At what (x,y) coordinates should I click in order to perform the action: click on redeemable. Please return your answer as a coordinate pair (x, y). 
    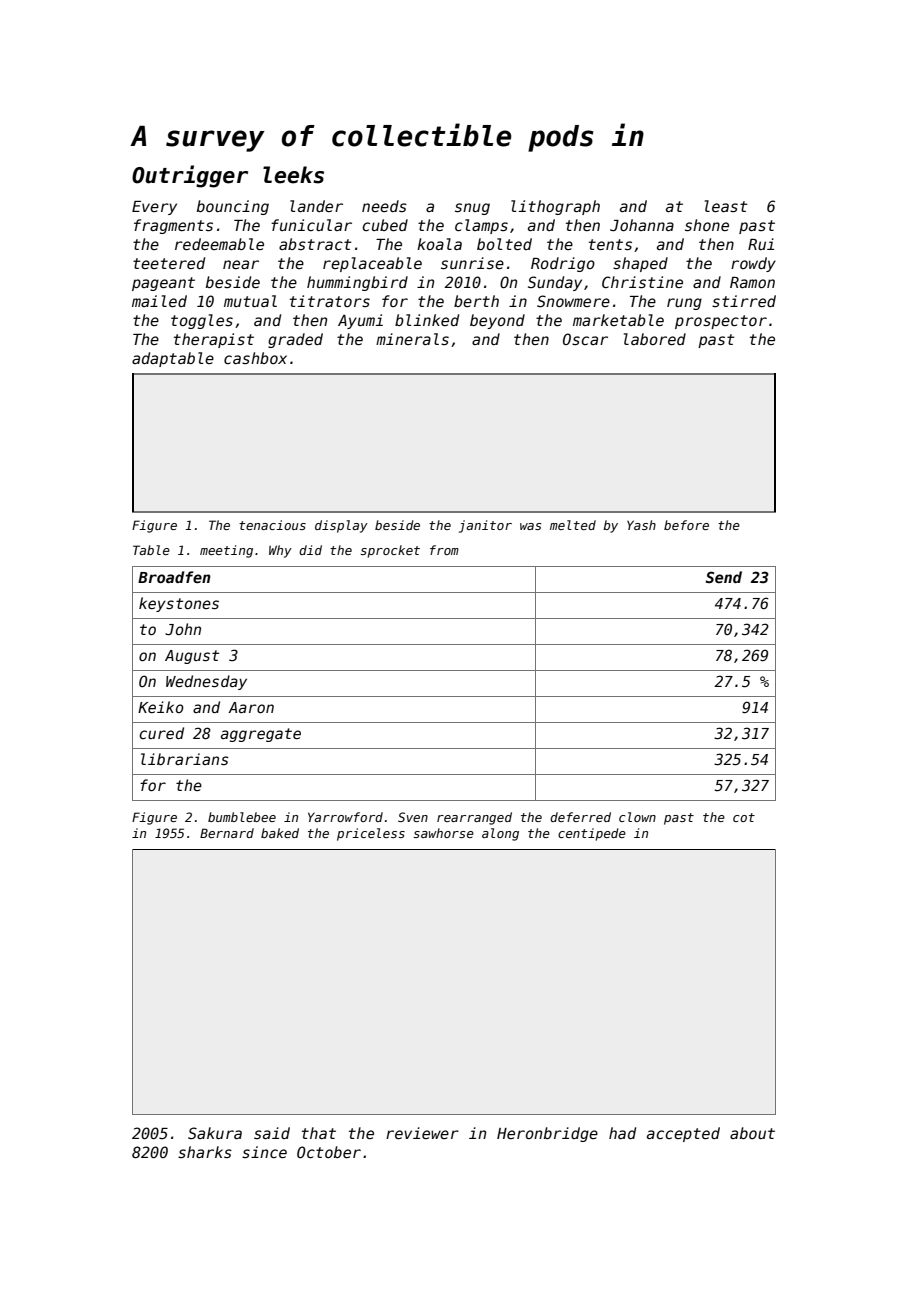
    Looking at the image, I should click on (219, 244).
